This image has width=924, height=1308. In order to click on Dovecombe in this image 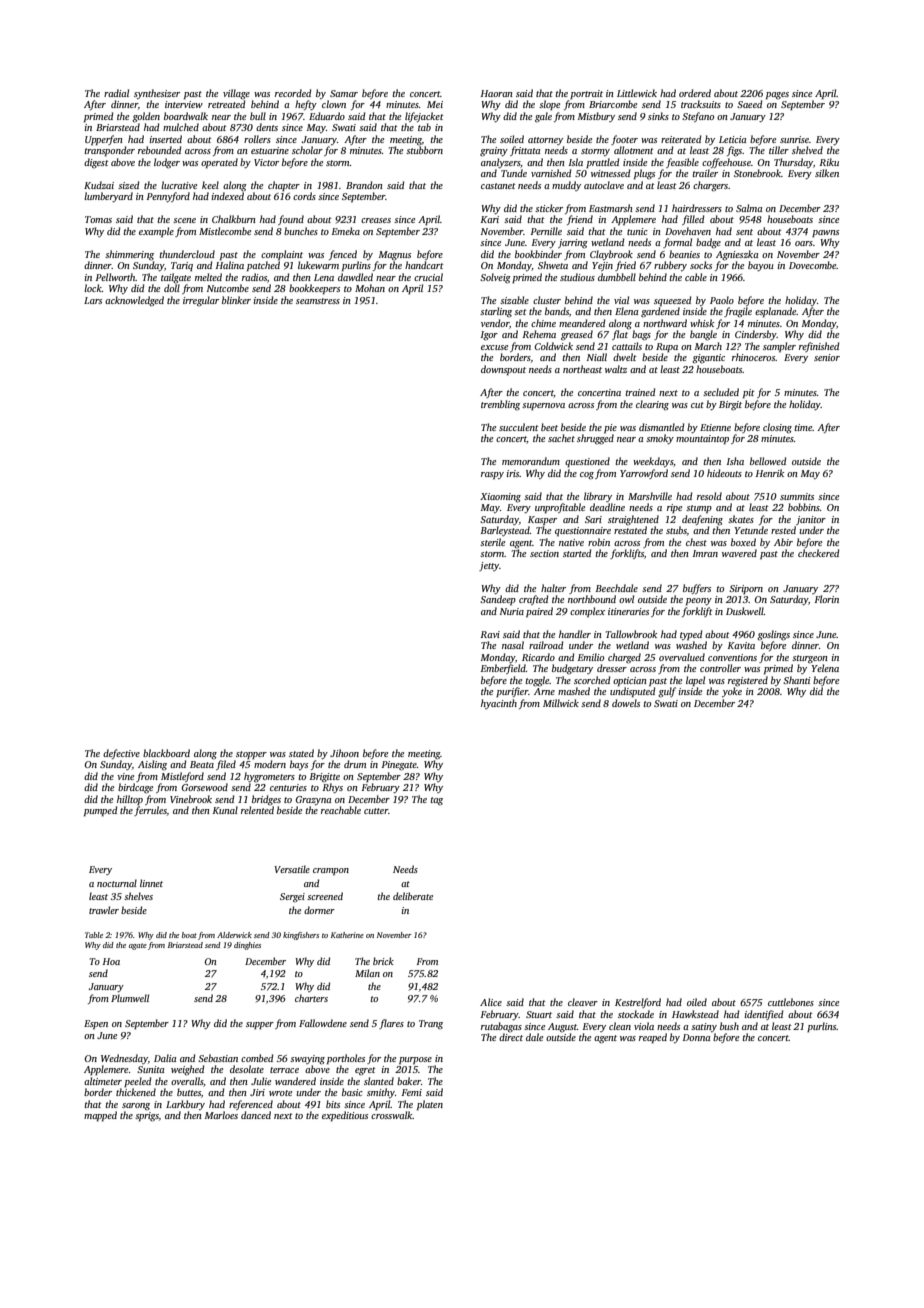, I will do `click(813, 265)`.
